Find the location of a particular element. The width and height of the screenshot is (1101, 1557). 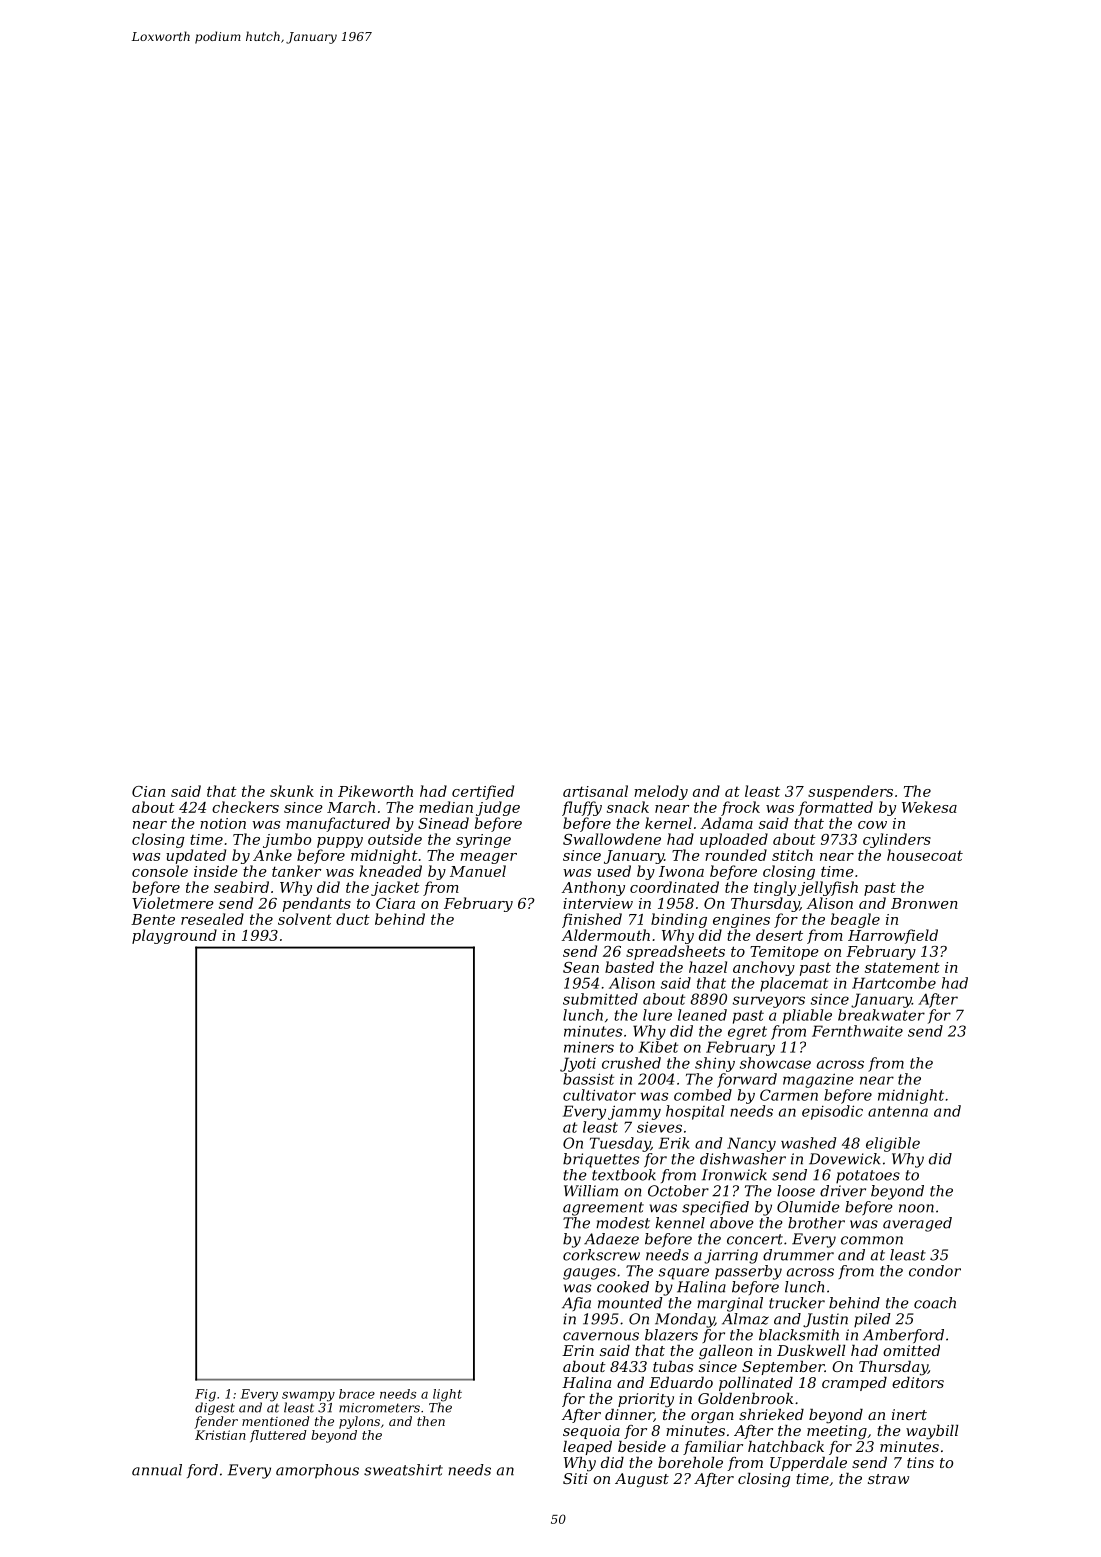

briquettes is located at coordinates (601, 1160).
